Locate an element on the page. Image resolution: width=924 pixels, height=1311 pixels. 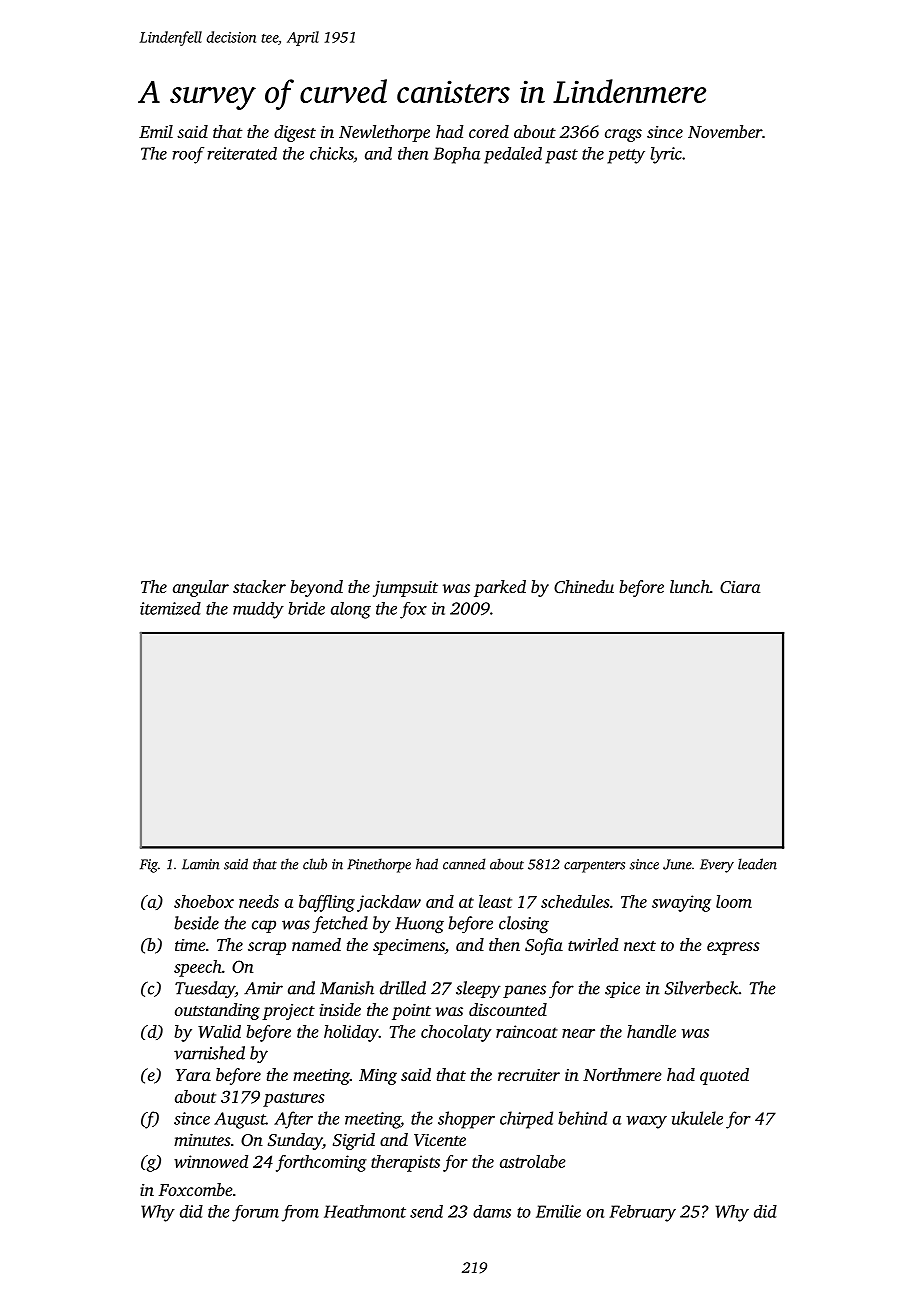
Ciara is located at coordinates (740, 587).
